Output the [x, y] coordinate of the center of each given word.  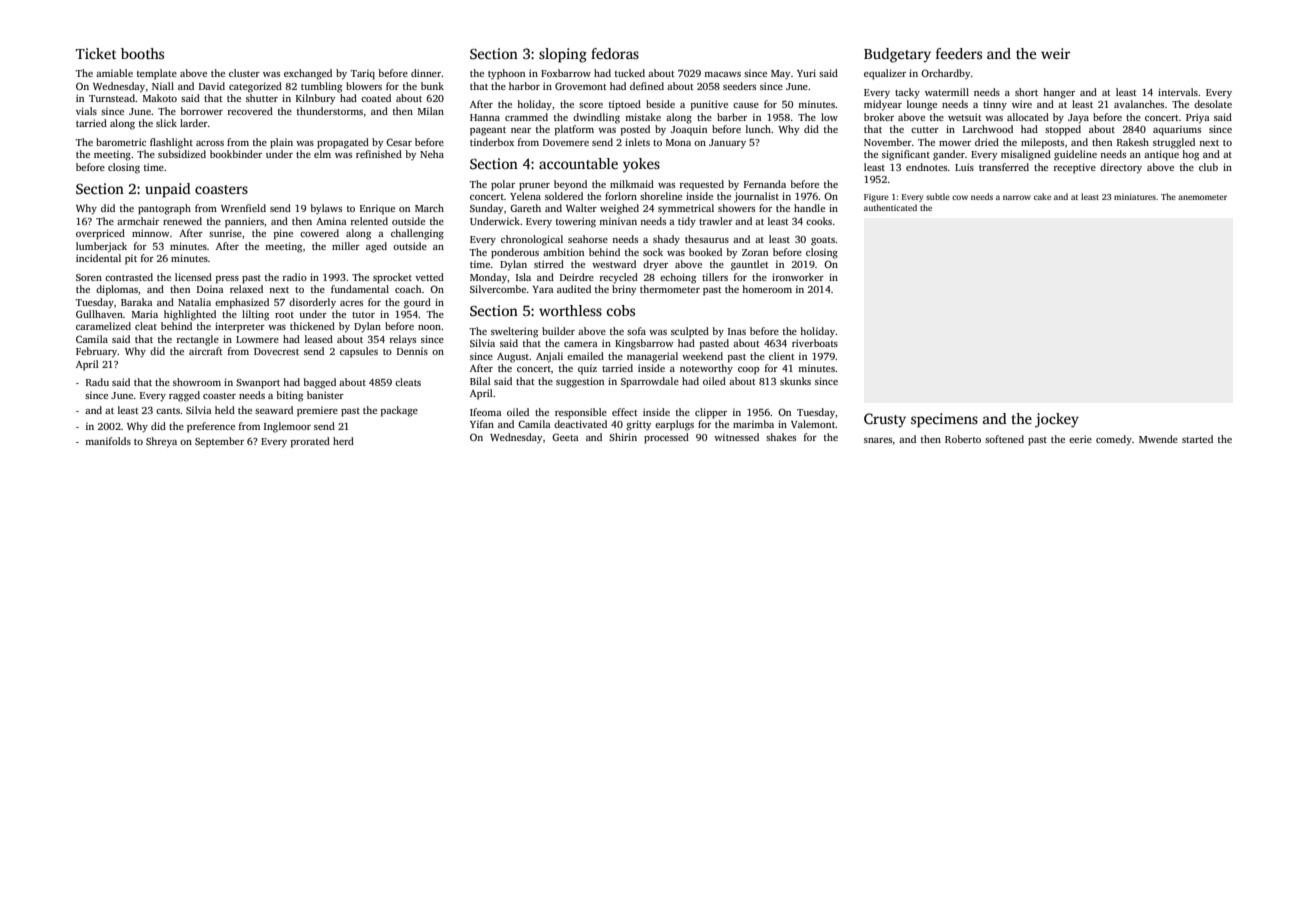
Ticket [96, 53]
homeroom [767, 289]
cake [1042, 196]
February [97, 352]
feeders [959, 53]
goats [823, 241]
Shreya [161, 442]
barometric [121, 142]
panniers [244, 222]
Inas [737, 331]
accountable [578, 163]
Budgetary [897, 55]
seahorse [588, 239]
